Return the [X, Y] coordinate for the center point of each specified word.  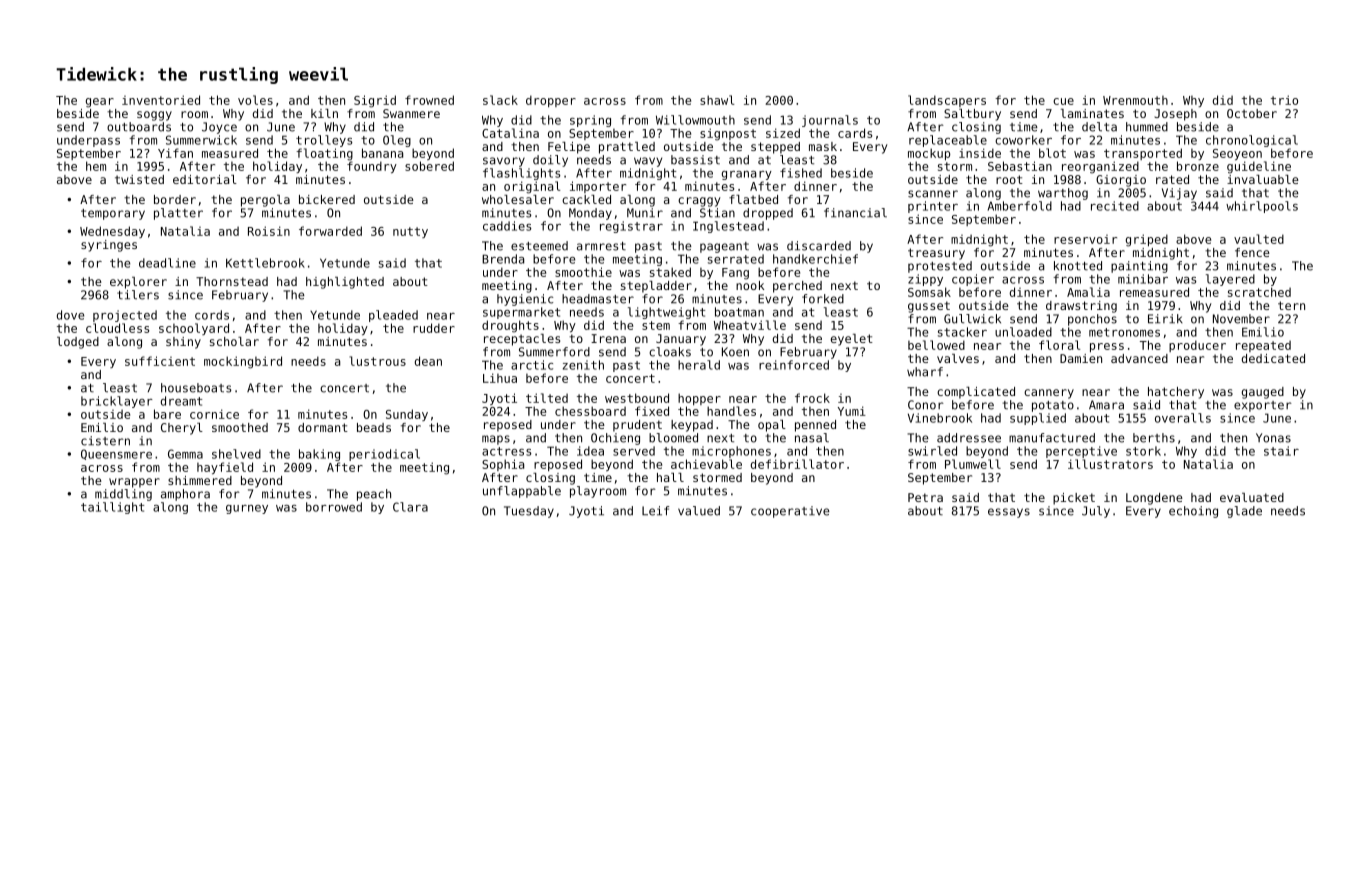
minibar [1143, 279]
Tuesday [529, 512]
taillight [112, 508]
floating [324, 154]
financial [855, 213]
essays [1009, 513]
